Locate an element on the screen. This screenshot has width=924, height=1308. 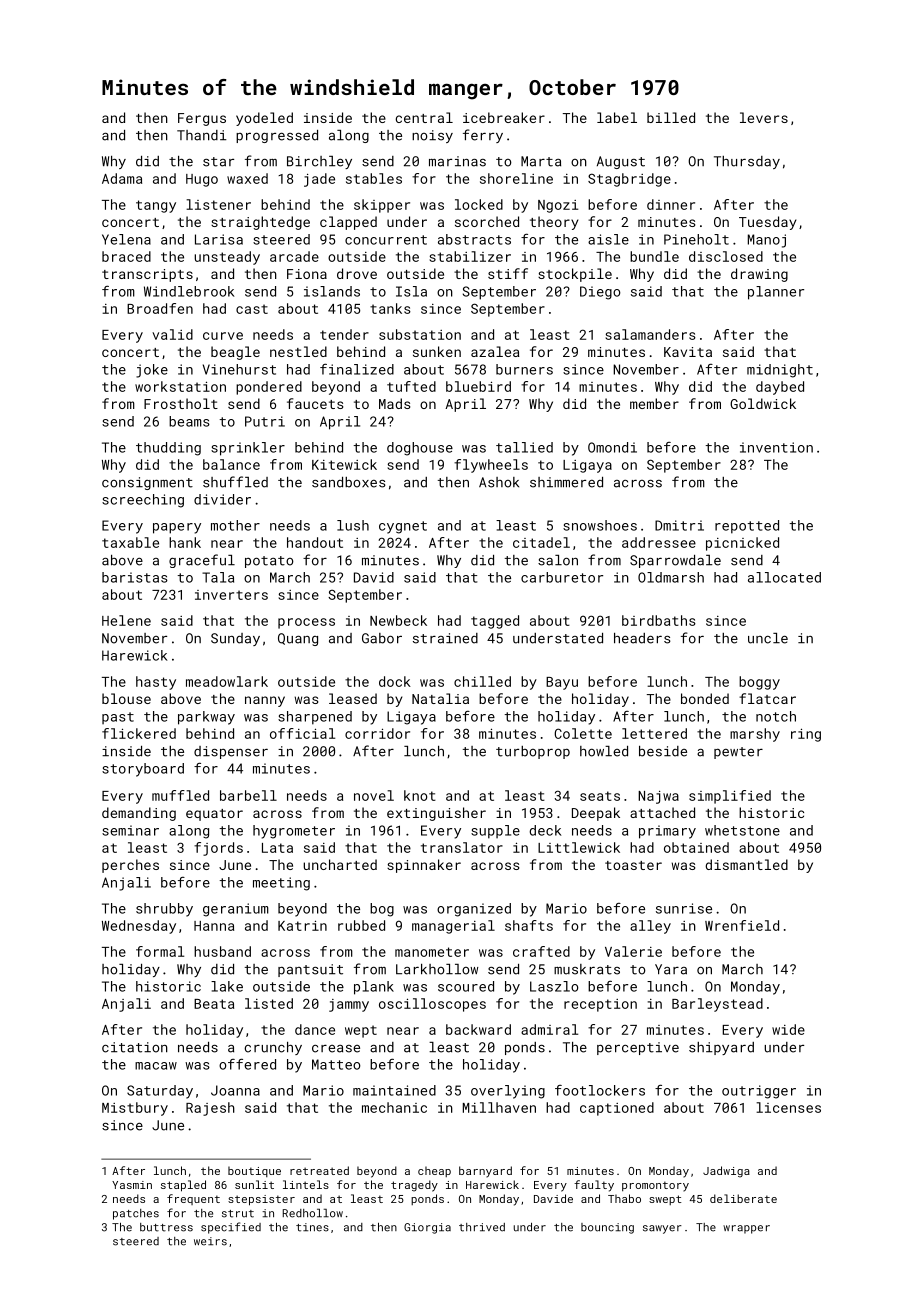
sandboxes is located at coordinates (349, 482).
